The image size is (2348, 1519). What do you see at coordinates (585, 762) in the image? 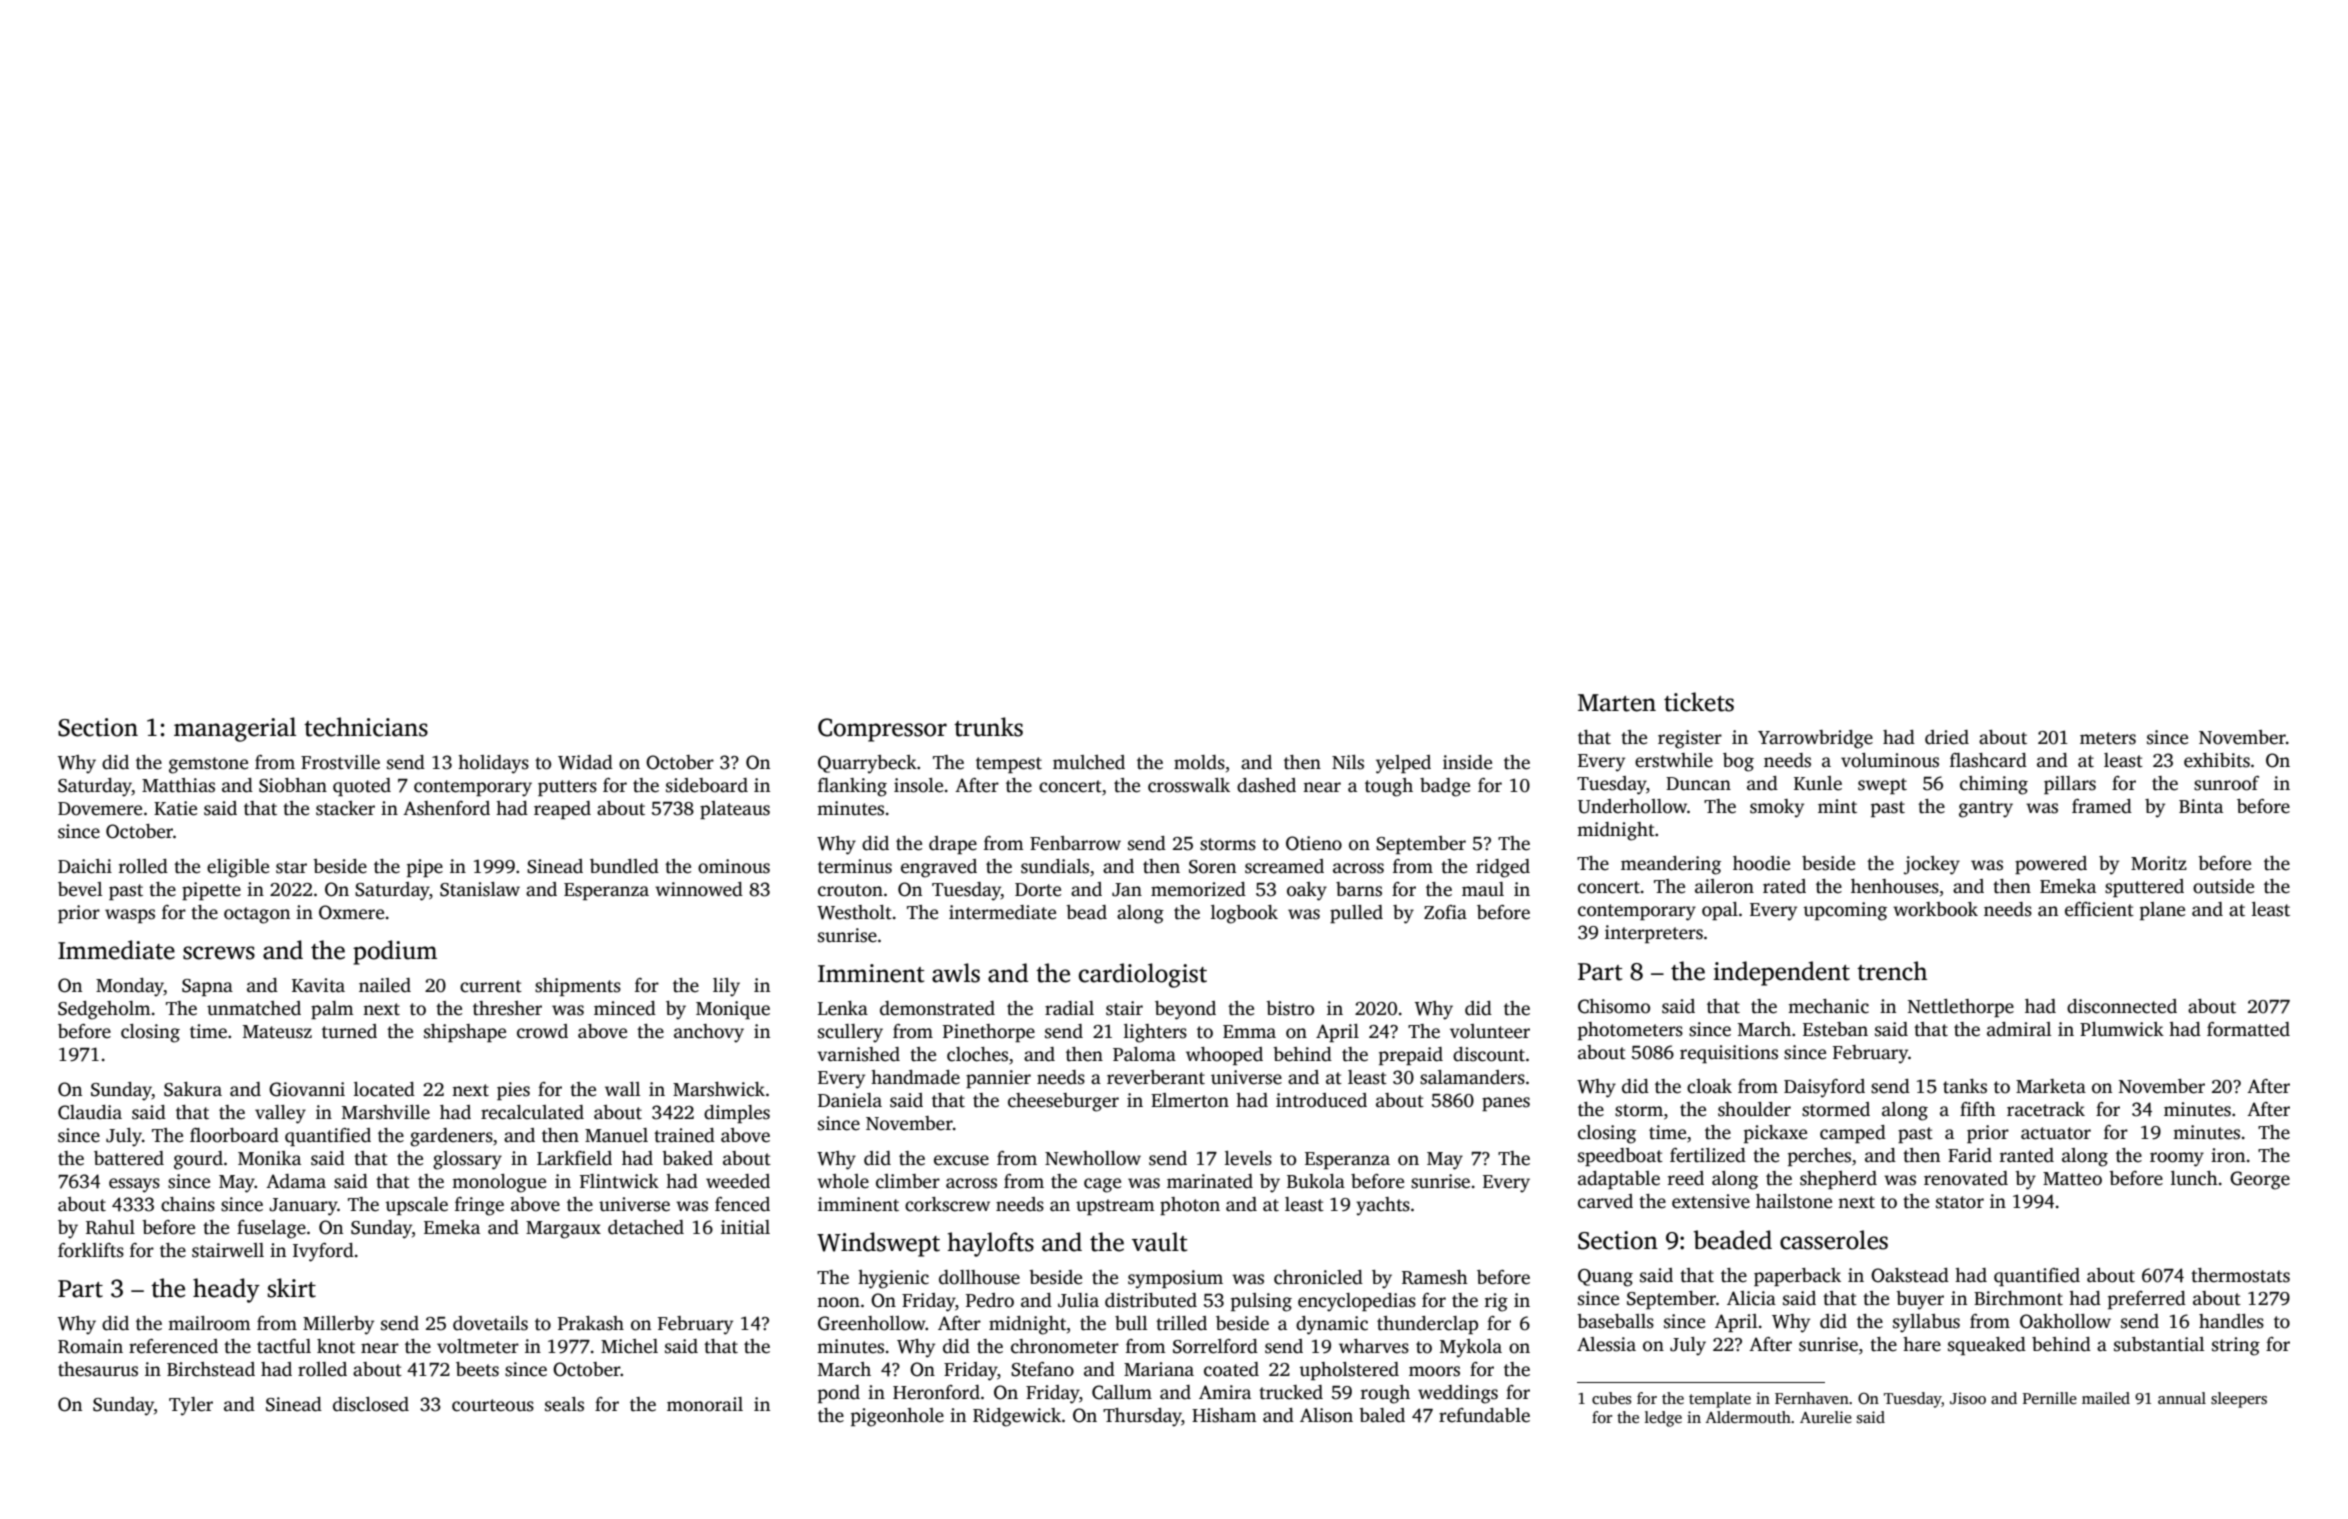
I see `Widad` at bounding box center [585, 762].
